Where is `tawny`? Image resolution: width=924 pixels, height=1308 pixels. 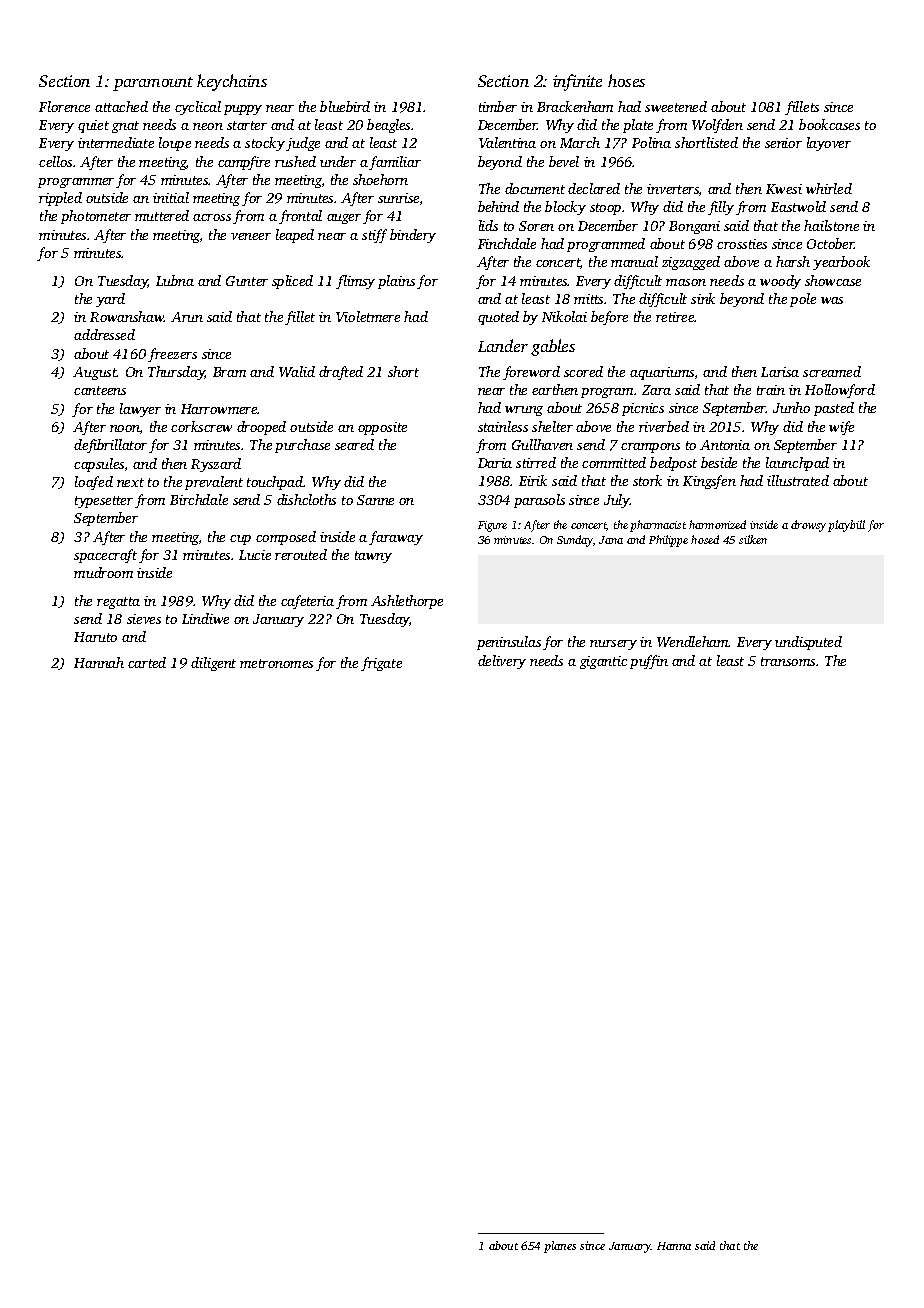 tawny is located at coordinates (373, 557).
